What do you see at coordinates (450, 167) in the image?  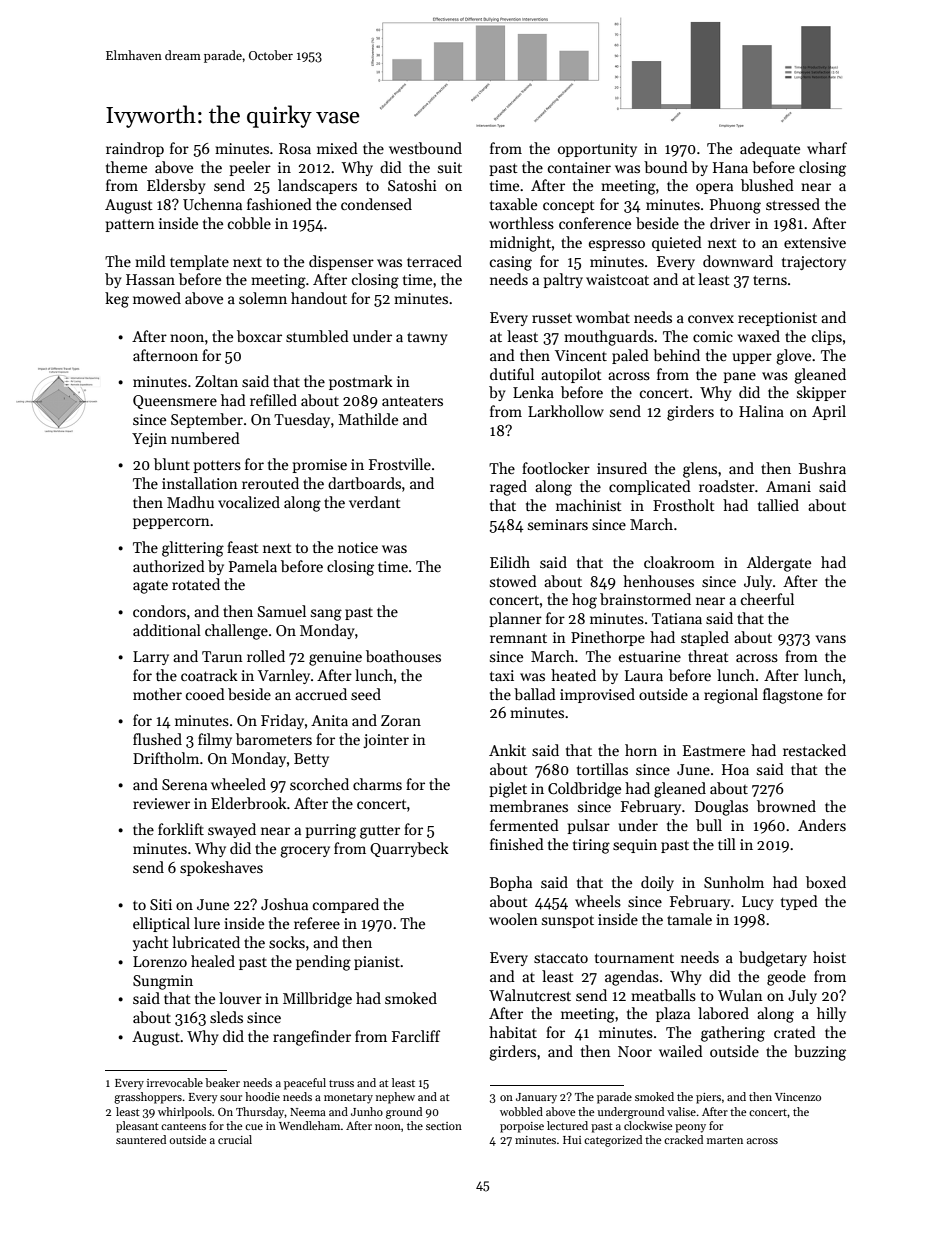 I see `suit` at bounding box center [450, 167].
